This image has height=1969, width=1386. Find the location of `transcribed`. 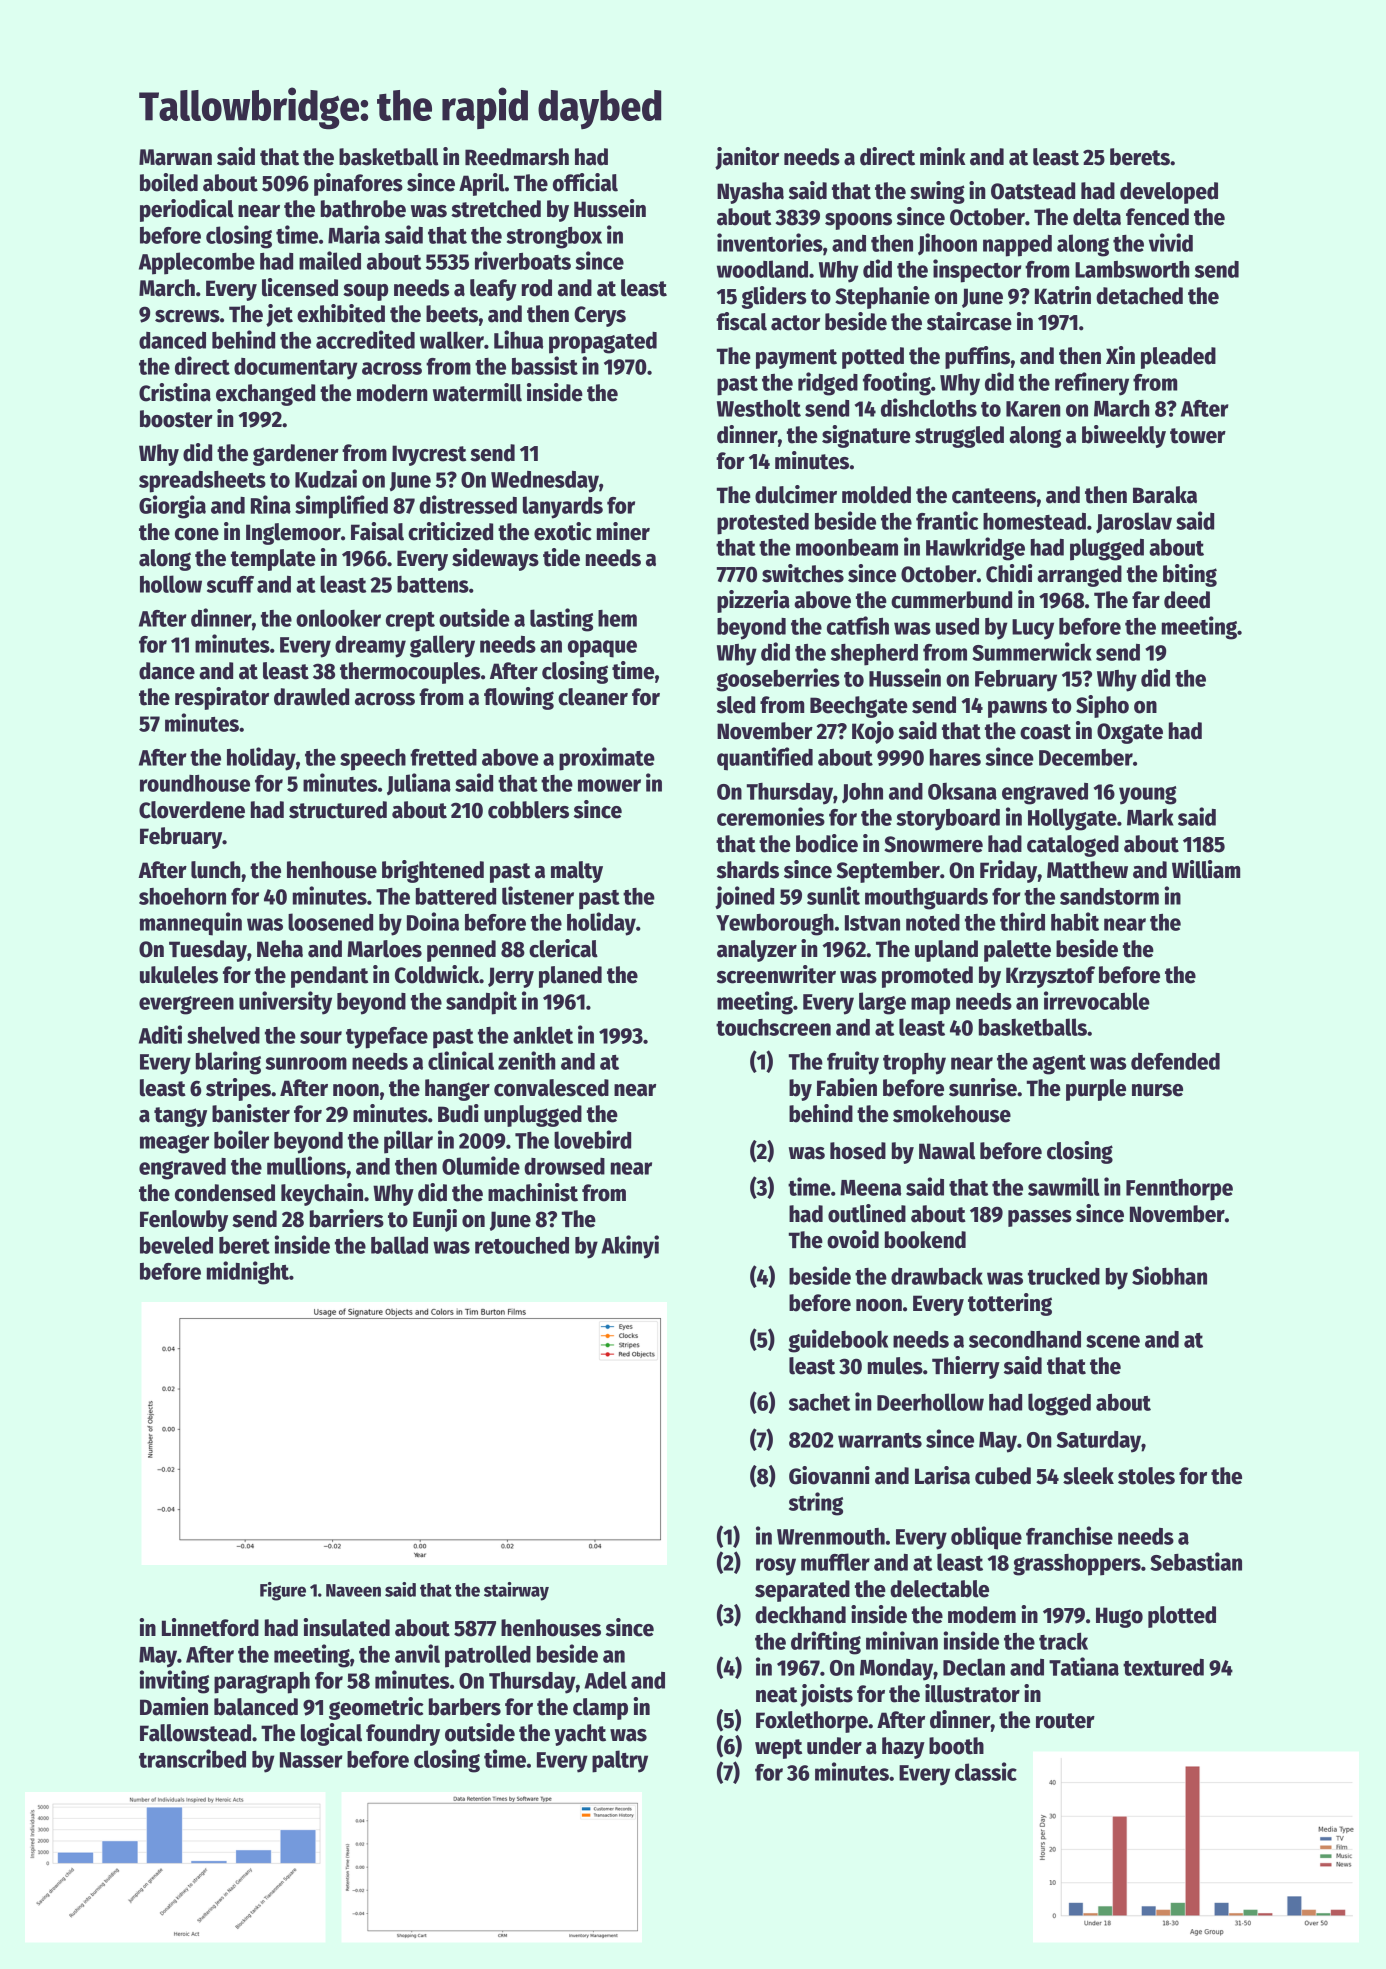

transcribed is located at coordinates (192, 1758).
